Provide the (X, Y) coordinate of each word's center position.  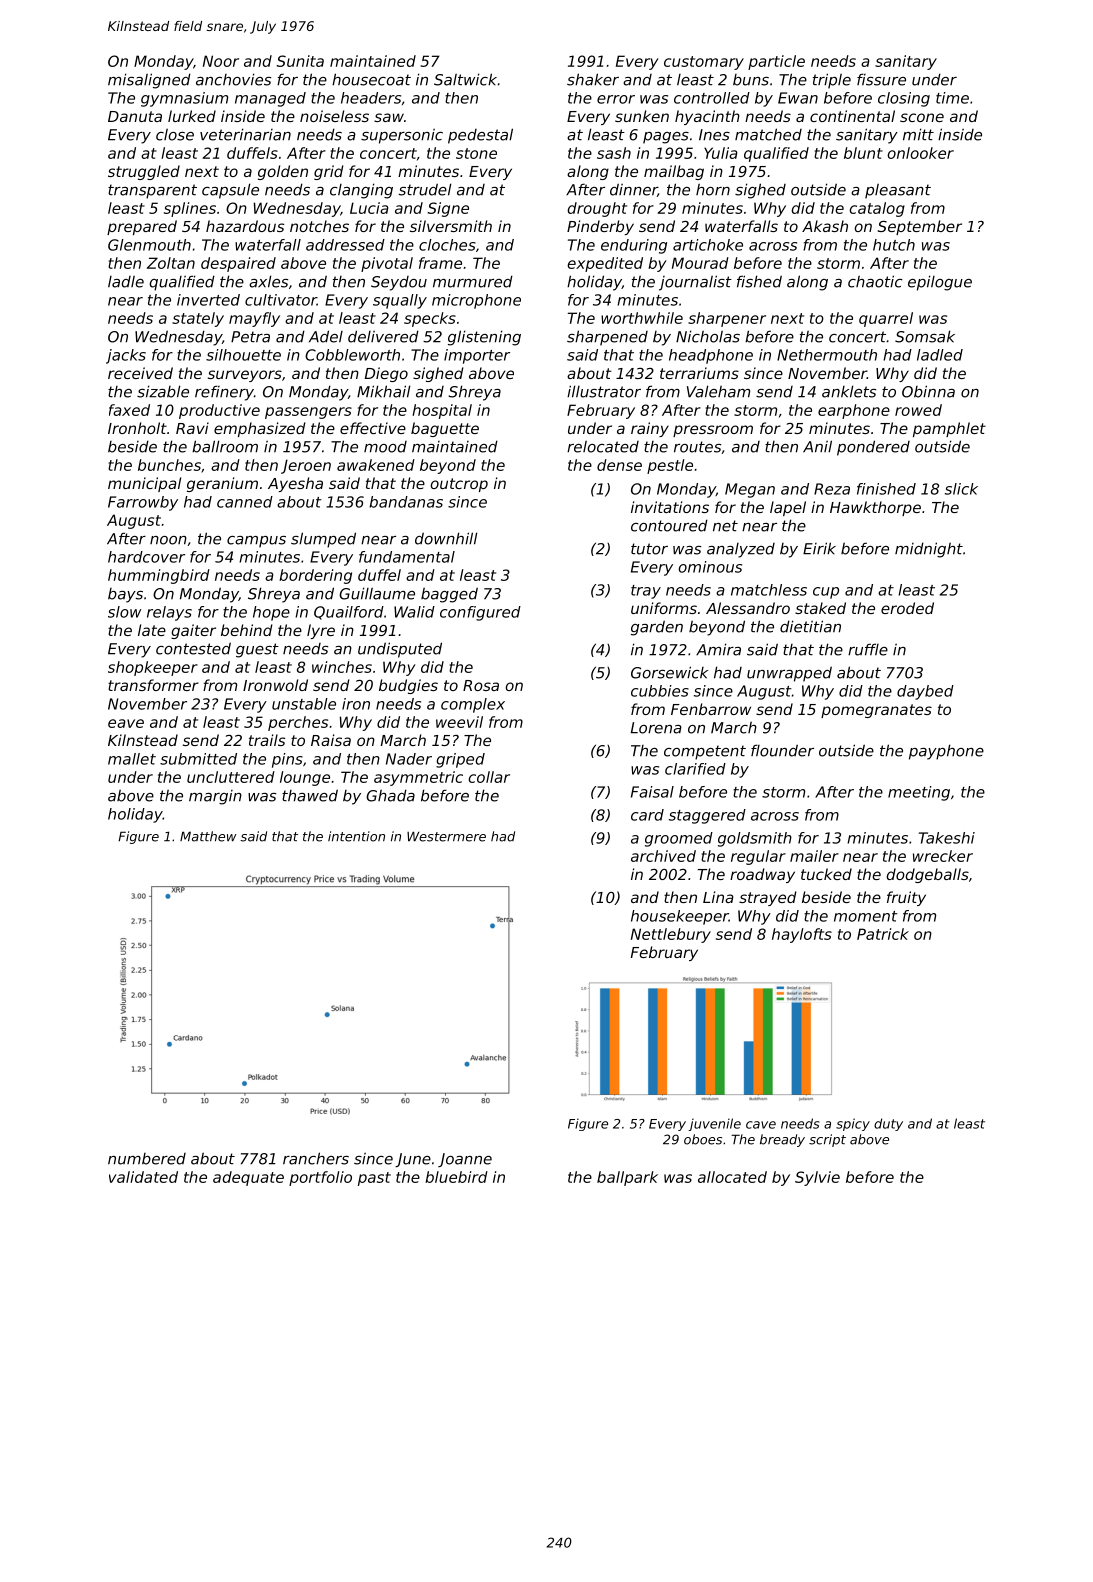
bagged (449, 595)
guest (257, 650)
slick (961, 489)
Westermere (446, 836)
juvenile (714, 1124)
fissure (881, 79)
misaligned (149, 81)
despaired (238, 264)
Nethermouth (827, 355)
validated (143, 1177)
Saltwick (465, 79)
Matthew (208, 836)
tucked (826, 874)
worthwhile (642, 318)
